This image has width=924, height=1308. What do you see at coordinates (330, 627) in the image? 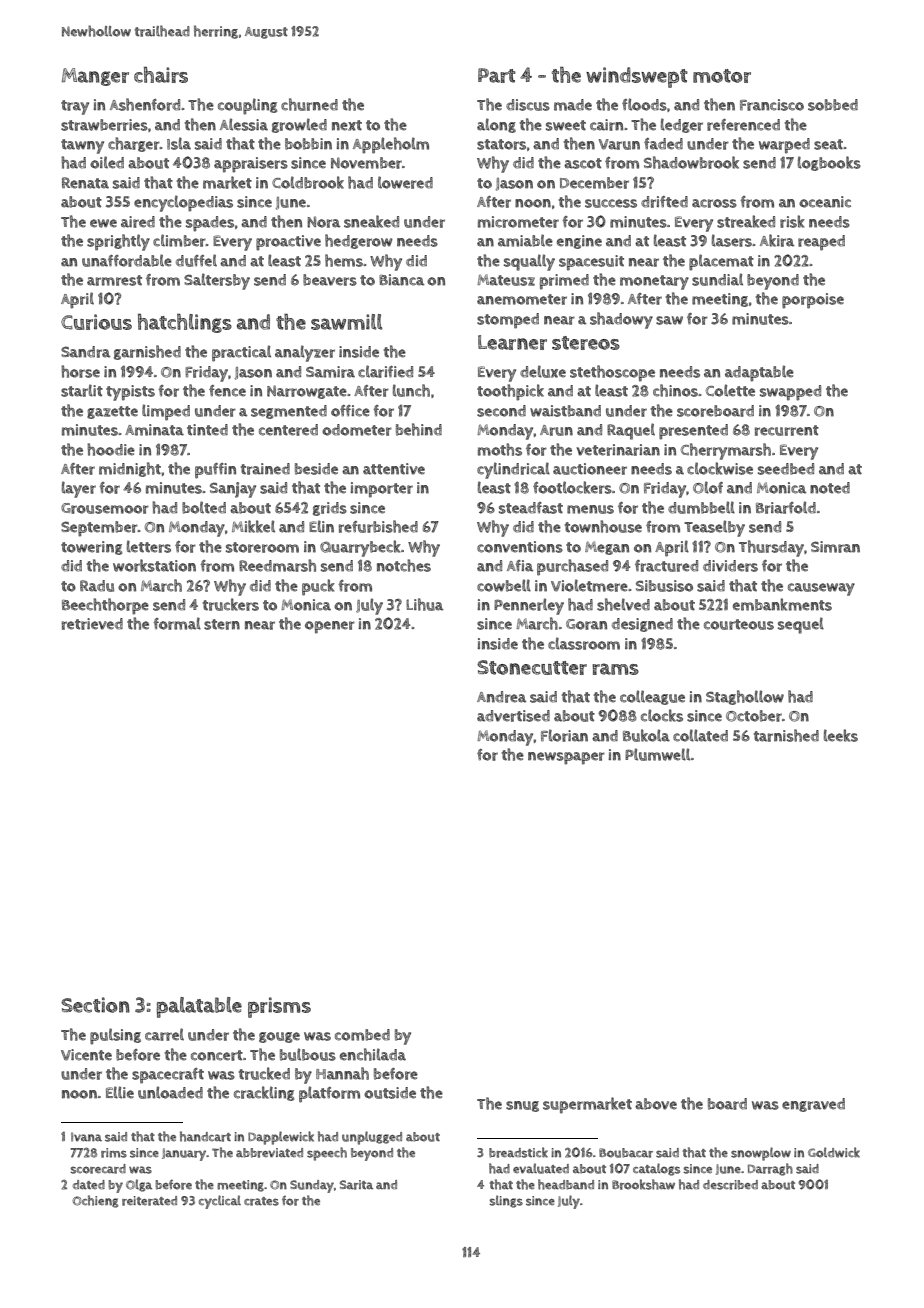
I see `opener` at bounding box center [330, 627].
